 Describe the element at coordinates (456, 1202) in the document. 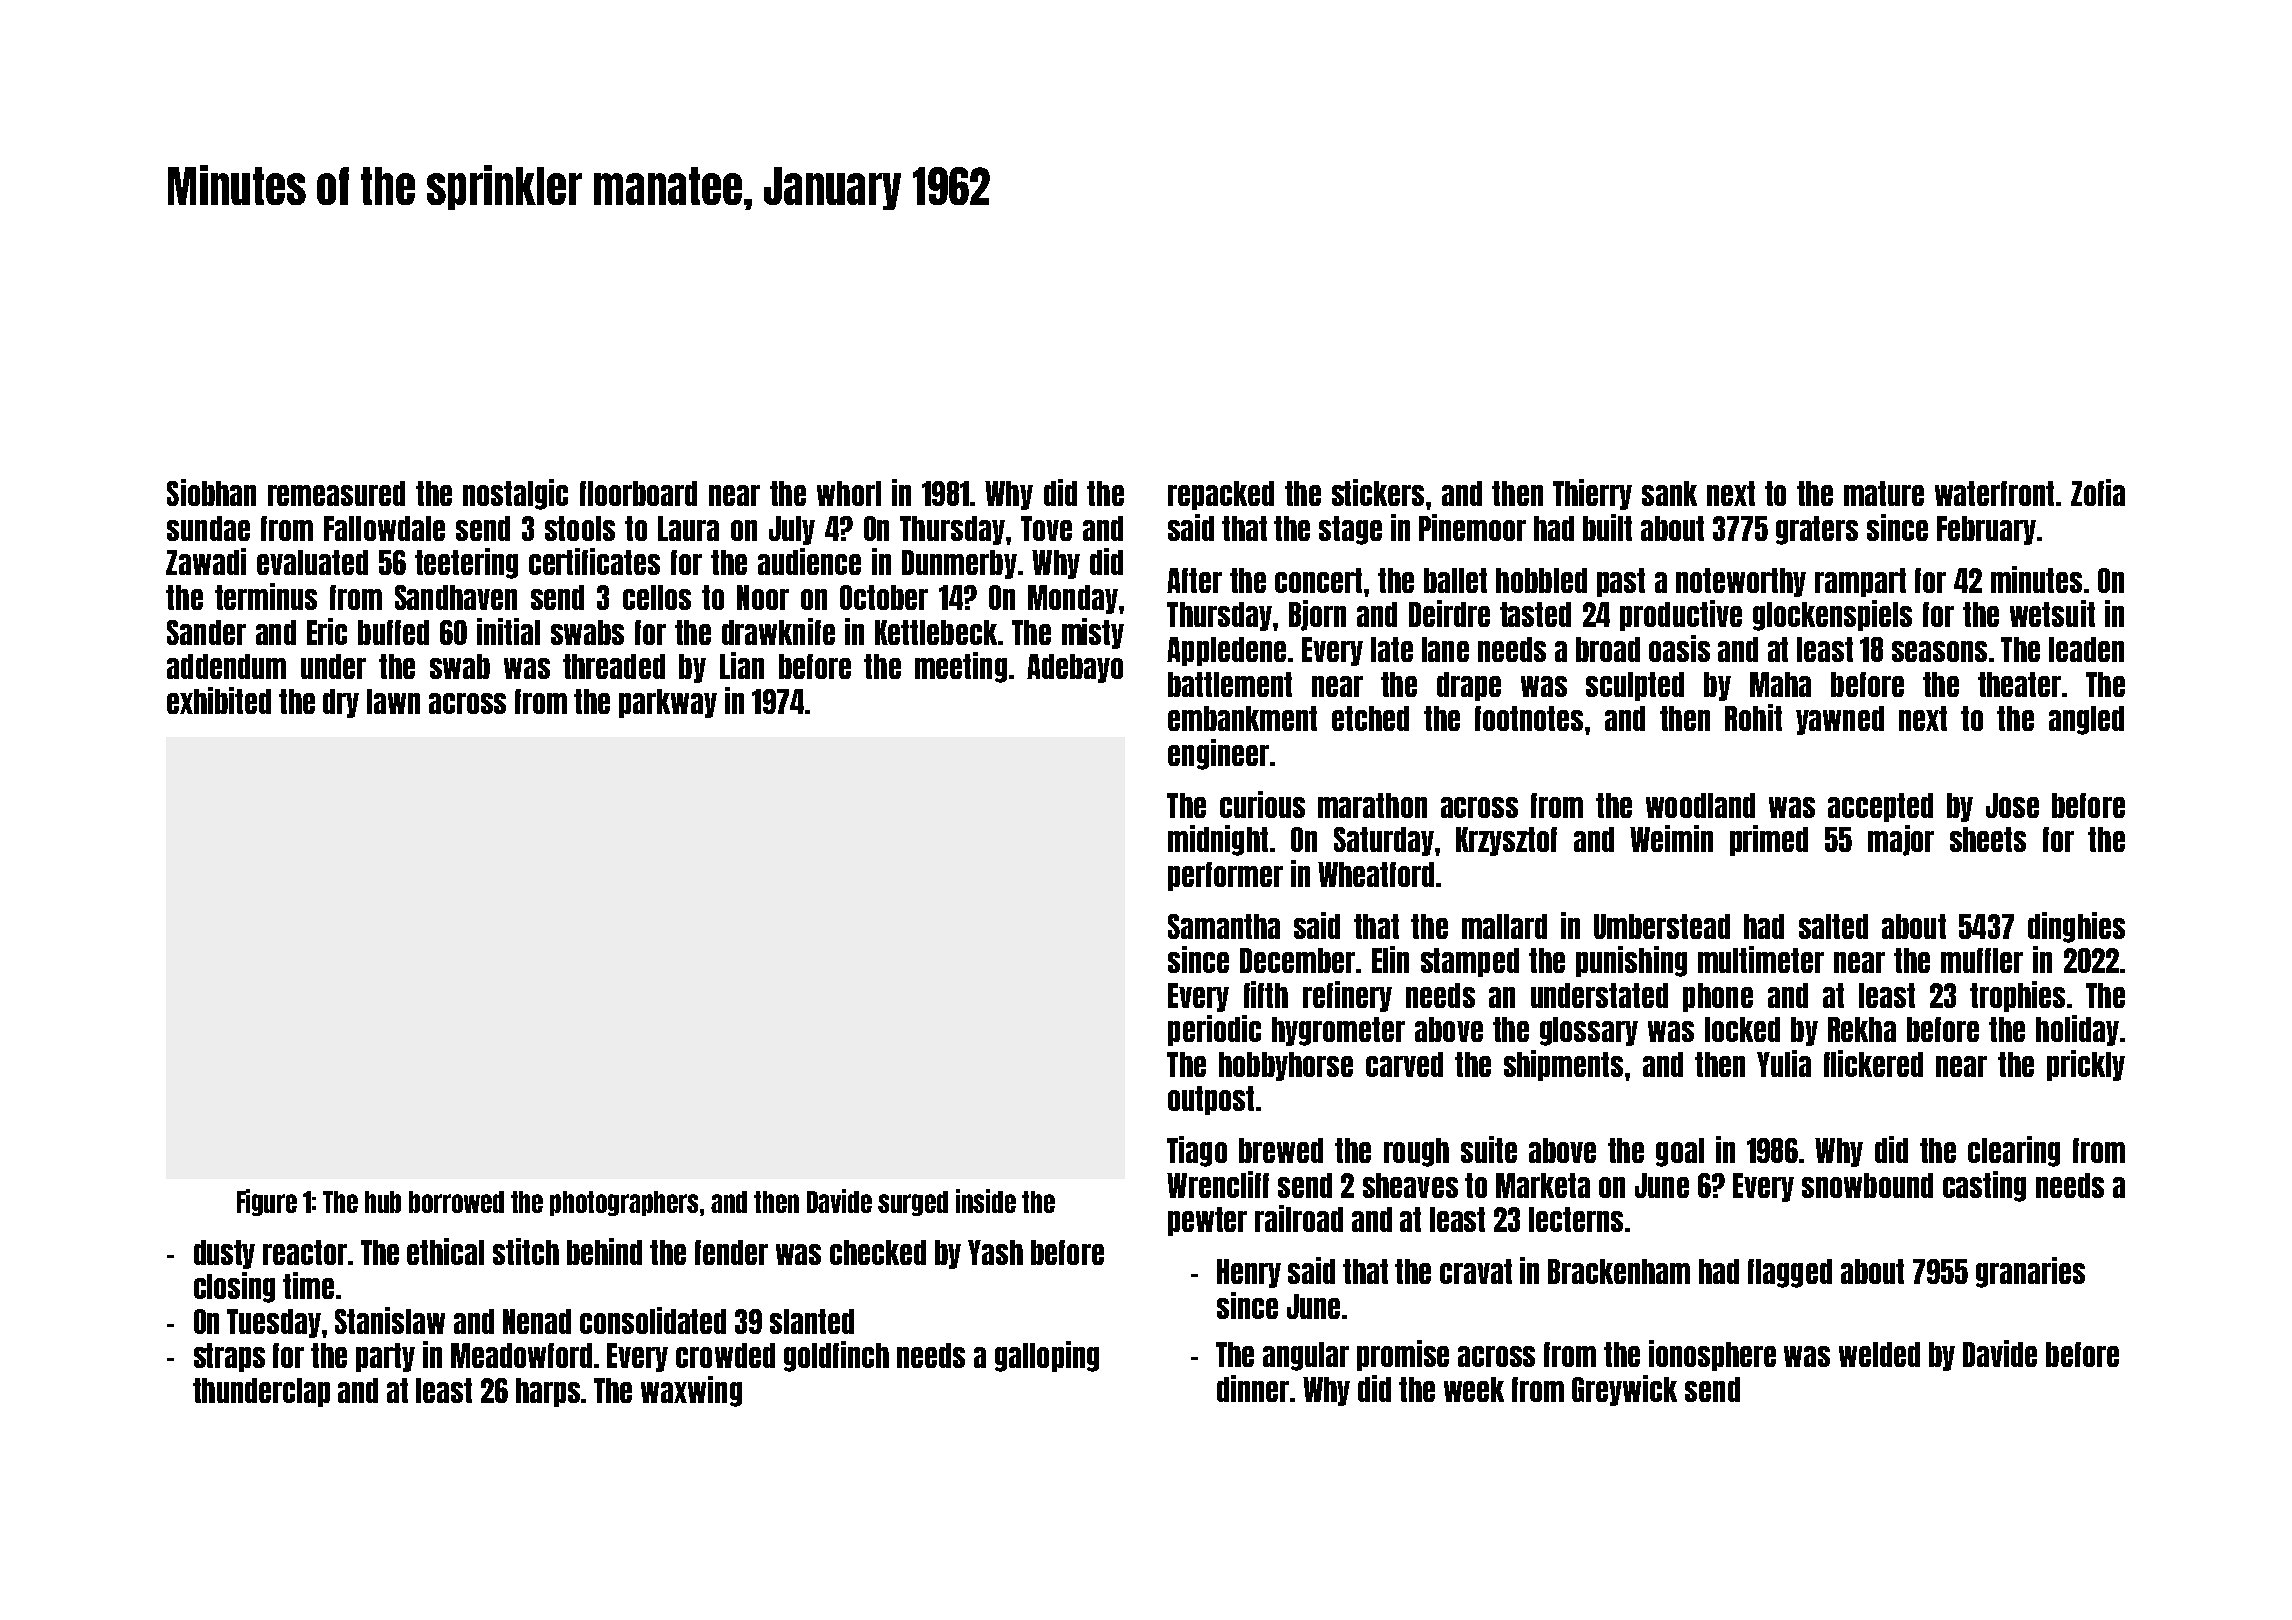

I see `borrowed` at that location.
